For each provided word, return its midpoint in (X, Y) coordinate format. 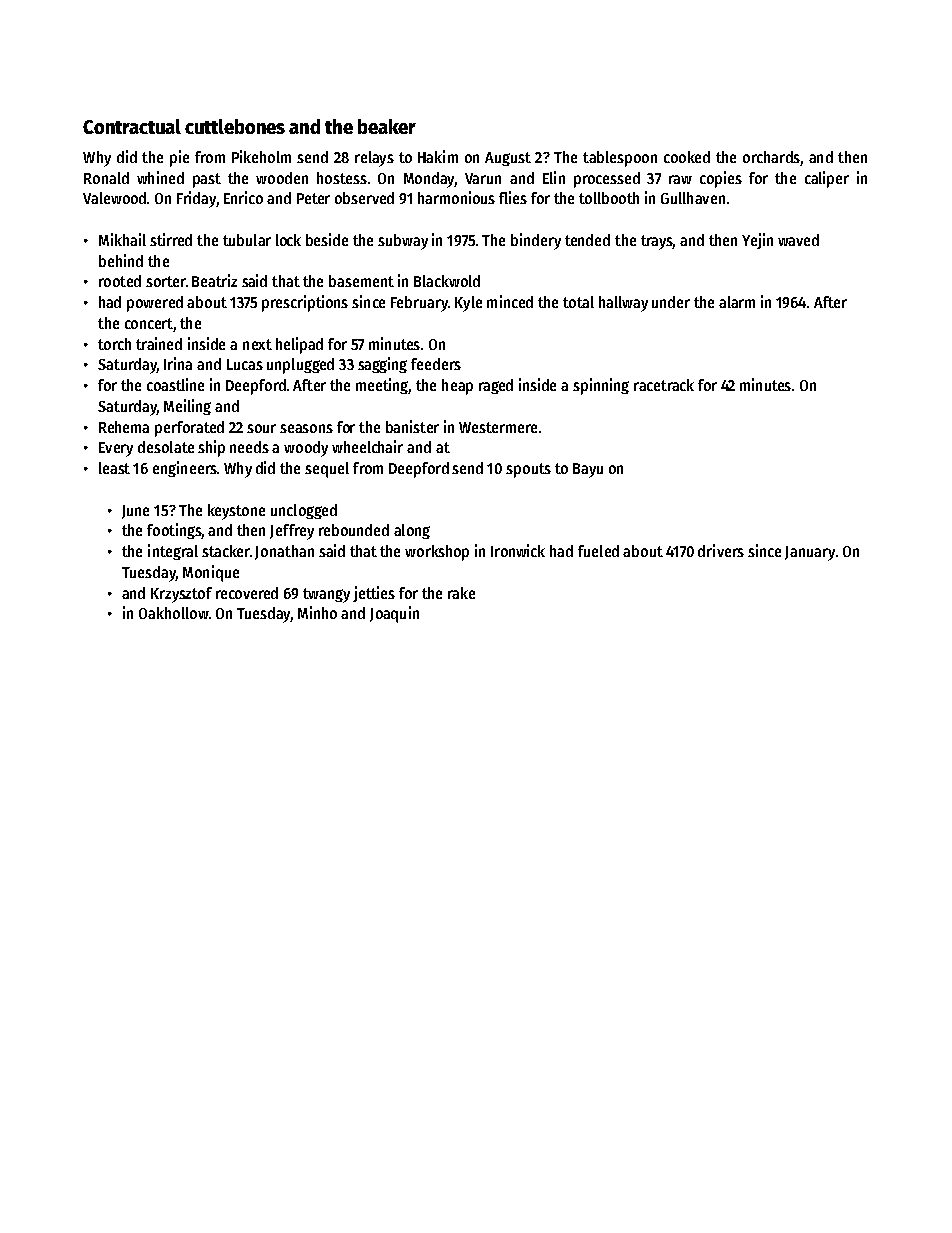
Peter (313, 198)
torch (114, 344)
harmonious (456, 197)
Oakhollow (173, 613)
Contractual (132, 126)
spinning (601, 386)
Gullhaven (693, 198)
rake (461, 593)
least (114, 468)
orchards (771, 157)
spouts (528, 470)
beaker (387, 126)
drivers (721, 550)
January (810, 553)
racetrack (664, 385)
